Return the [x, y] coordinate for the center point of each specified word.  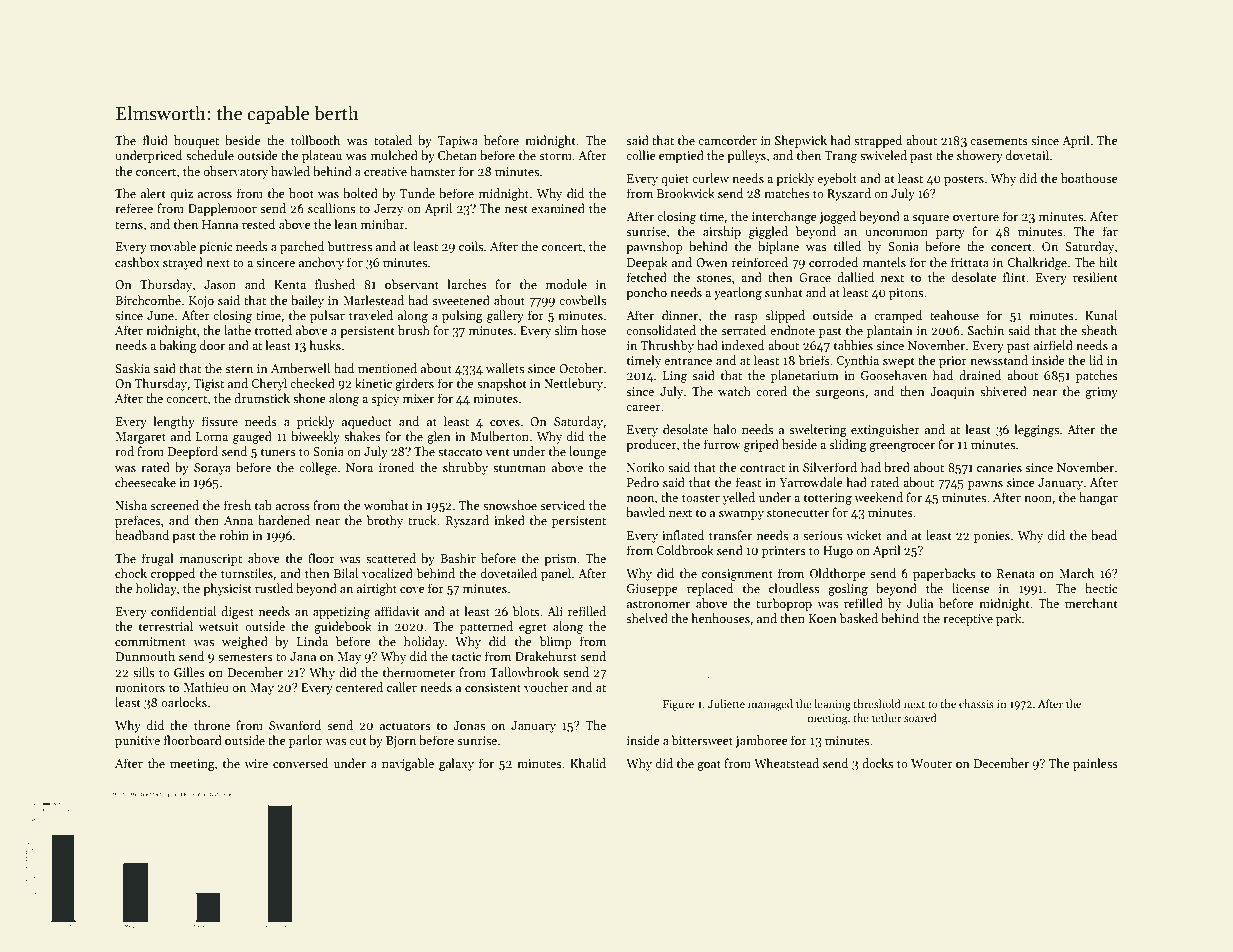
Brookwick [686, 193]
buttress [349, 246]
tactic [466, 656]
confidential [183, 611]
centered [359, 687]
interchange [784, 217]
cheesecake [145, 482]
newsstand [999, 360]
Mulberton [500, 436]
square [930, 219]
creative [385, 171]
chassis [976, 703]
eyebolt [837, 179]
